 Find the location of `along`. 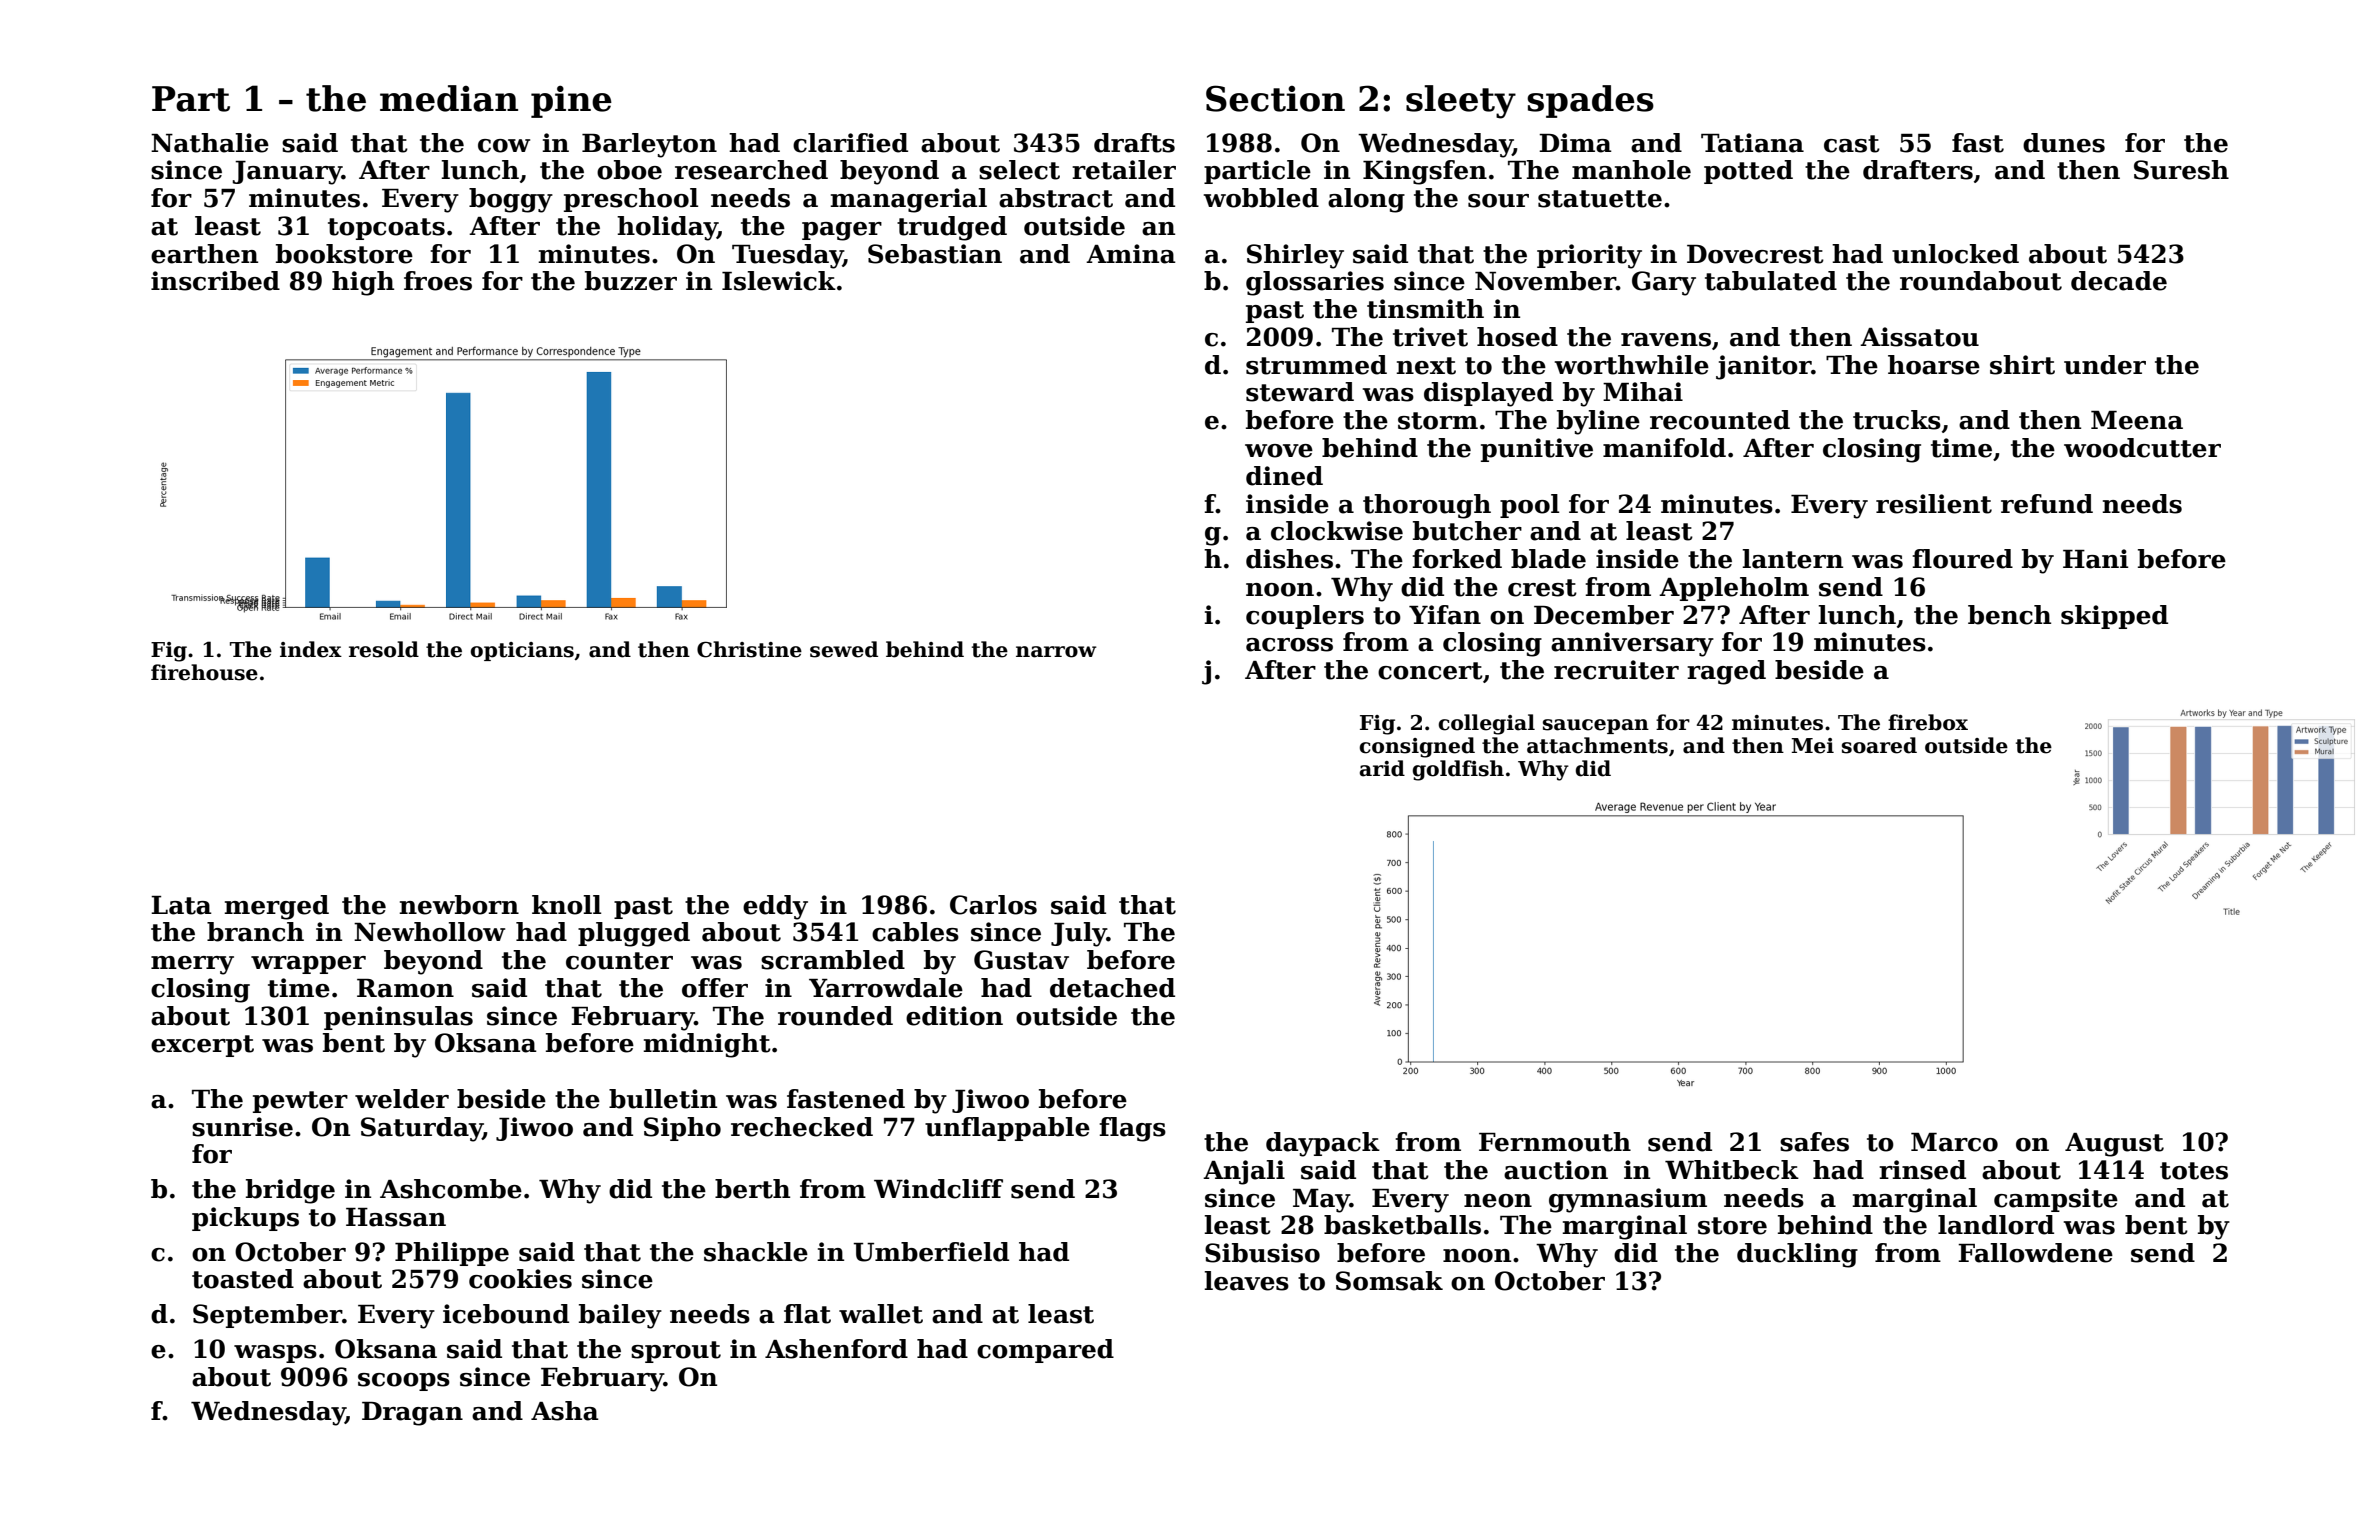

along is located at coordinates (1366, 200).
